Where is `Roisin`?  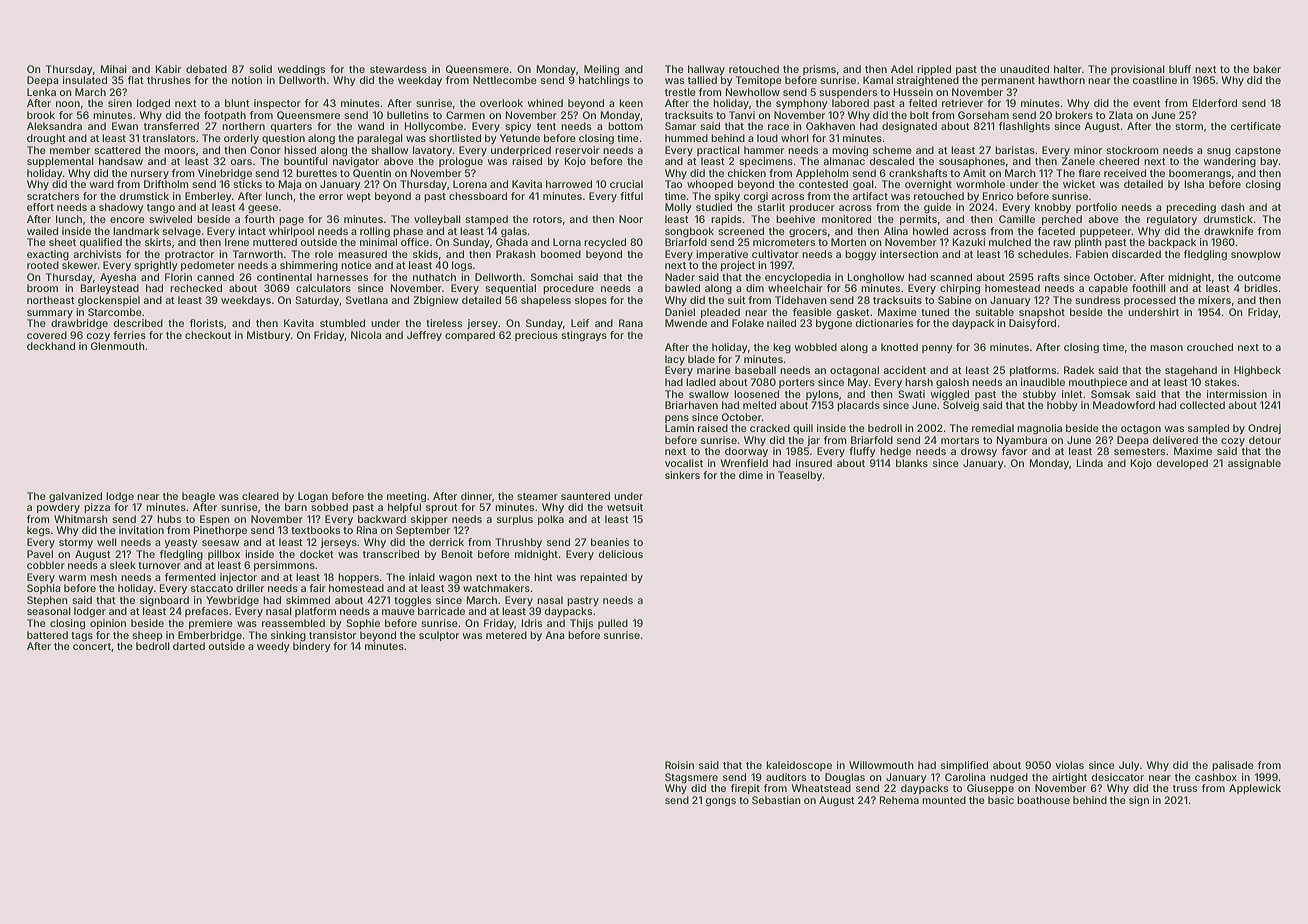 Roisin is located at coordinates (679, 765).
